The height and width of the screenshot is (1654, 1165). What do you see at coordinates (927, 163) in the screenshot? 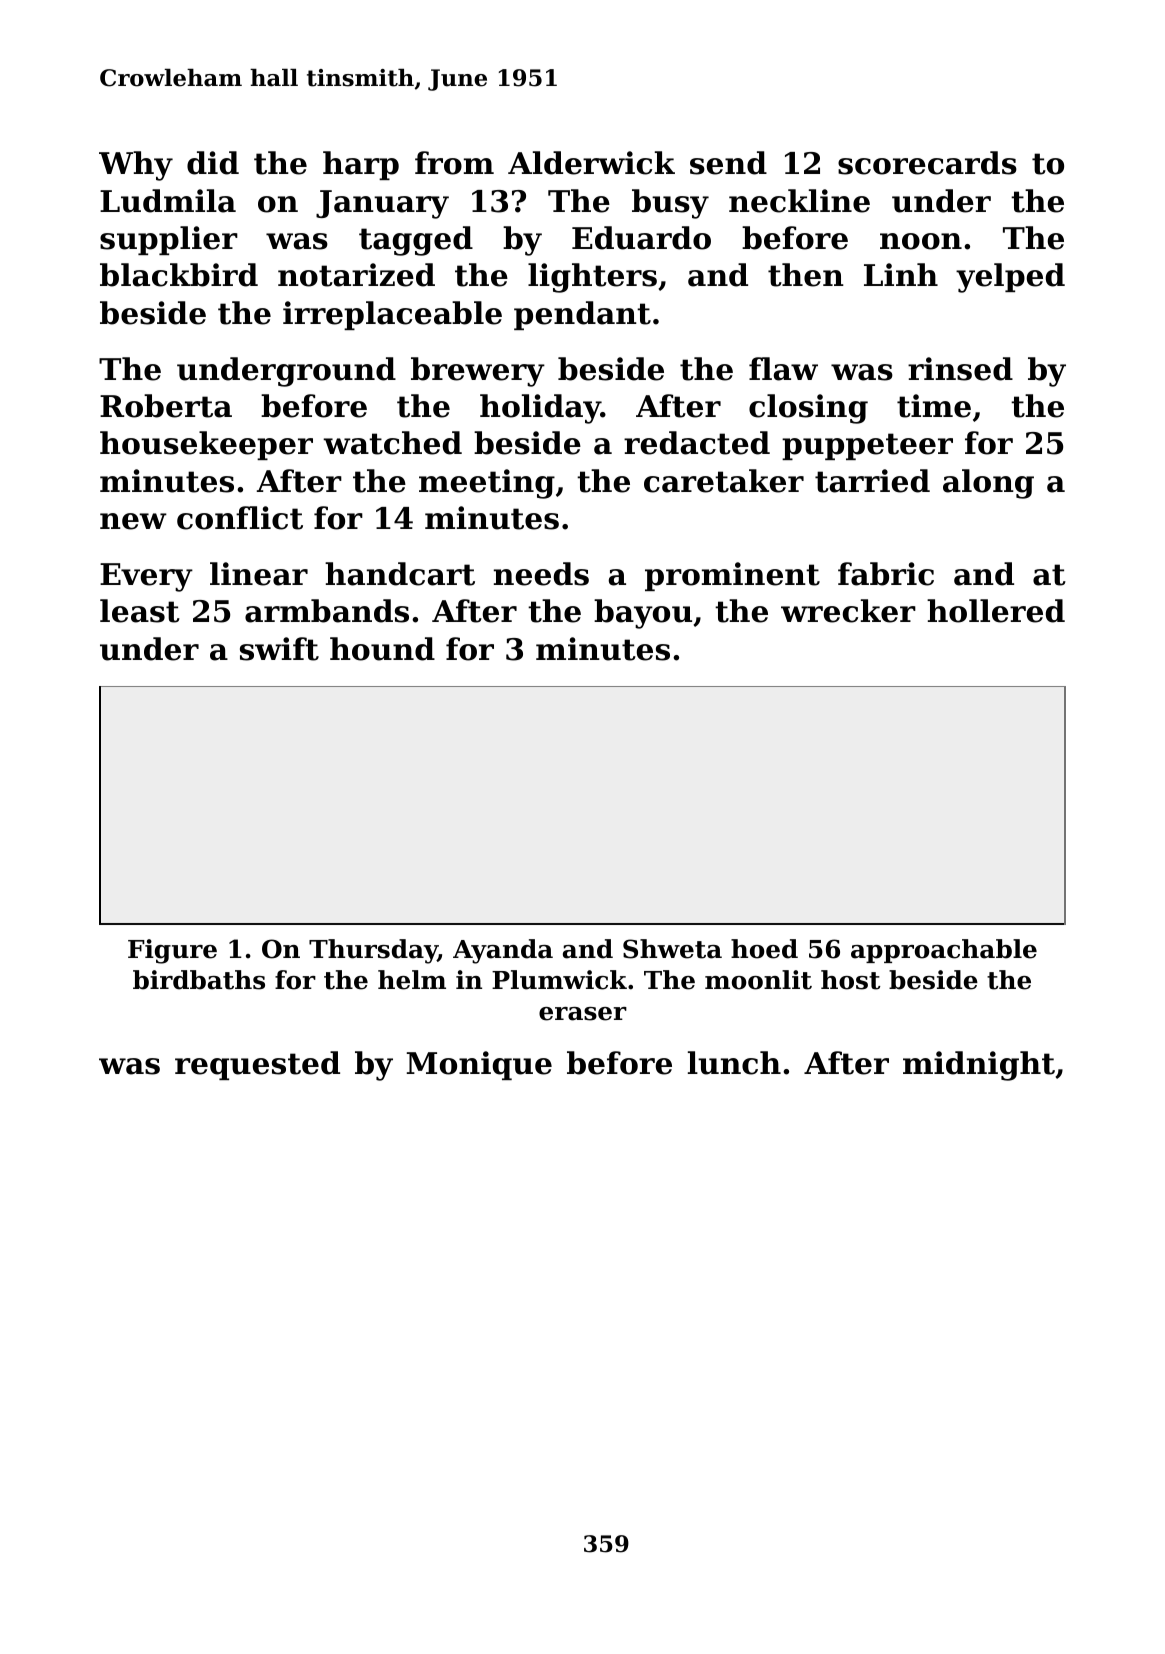
I see `scorecards` at bounding box center [927, 163].
